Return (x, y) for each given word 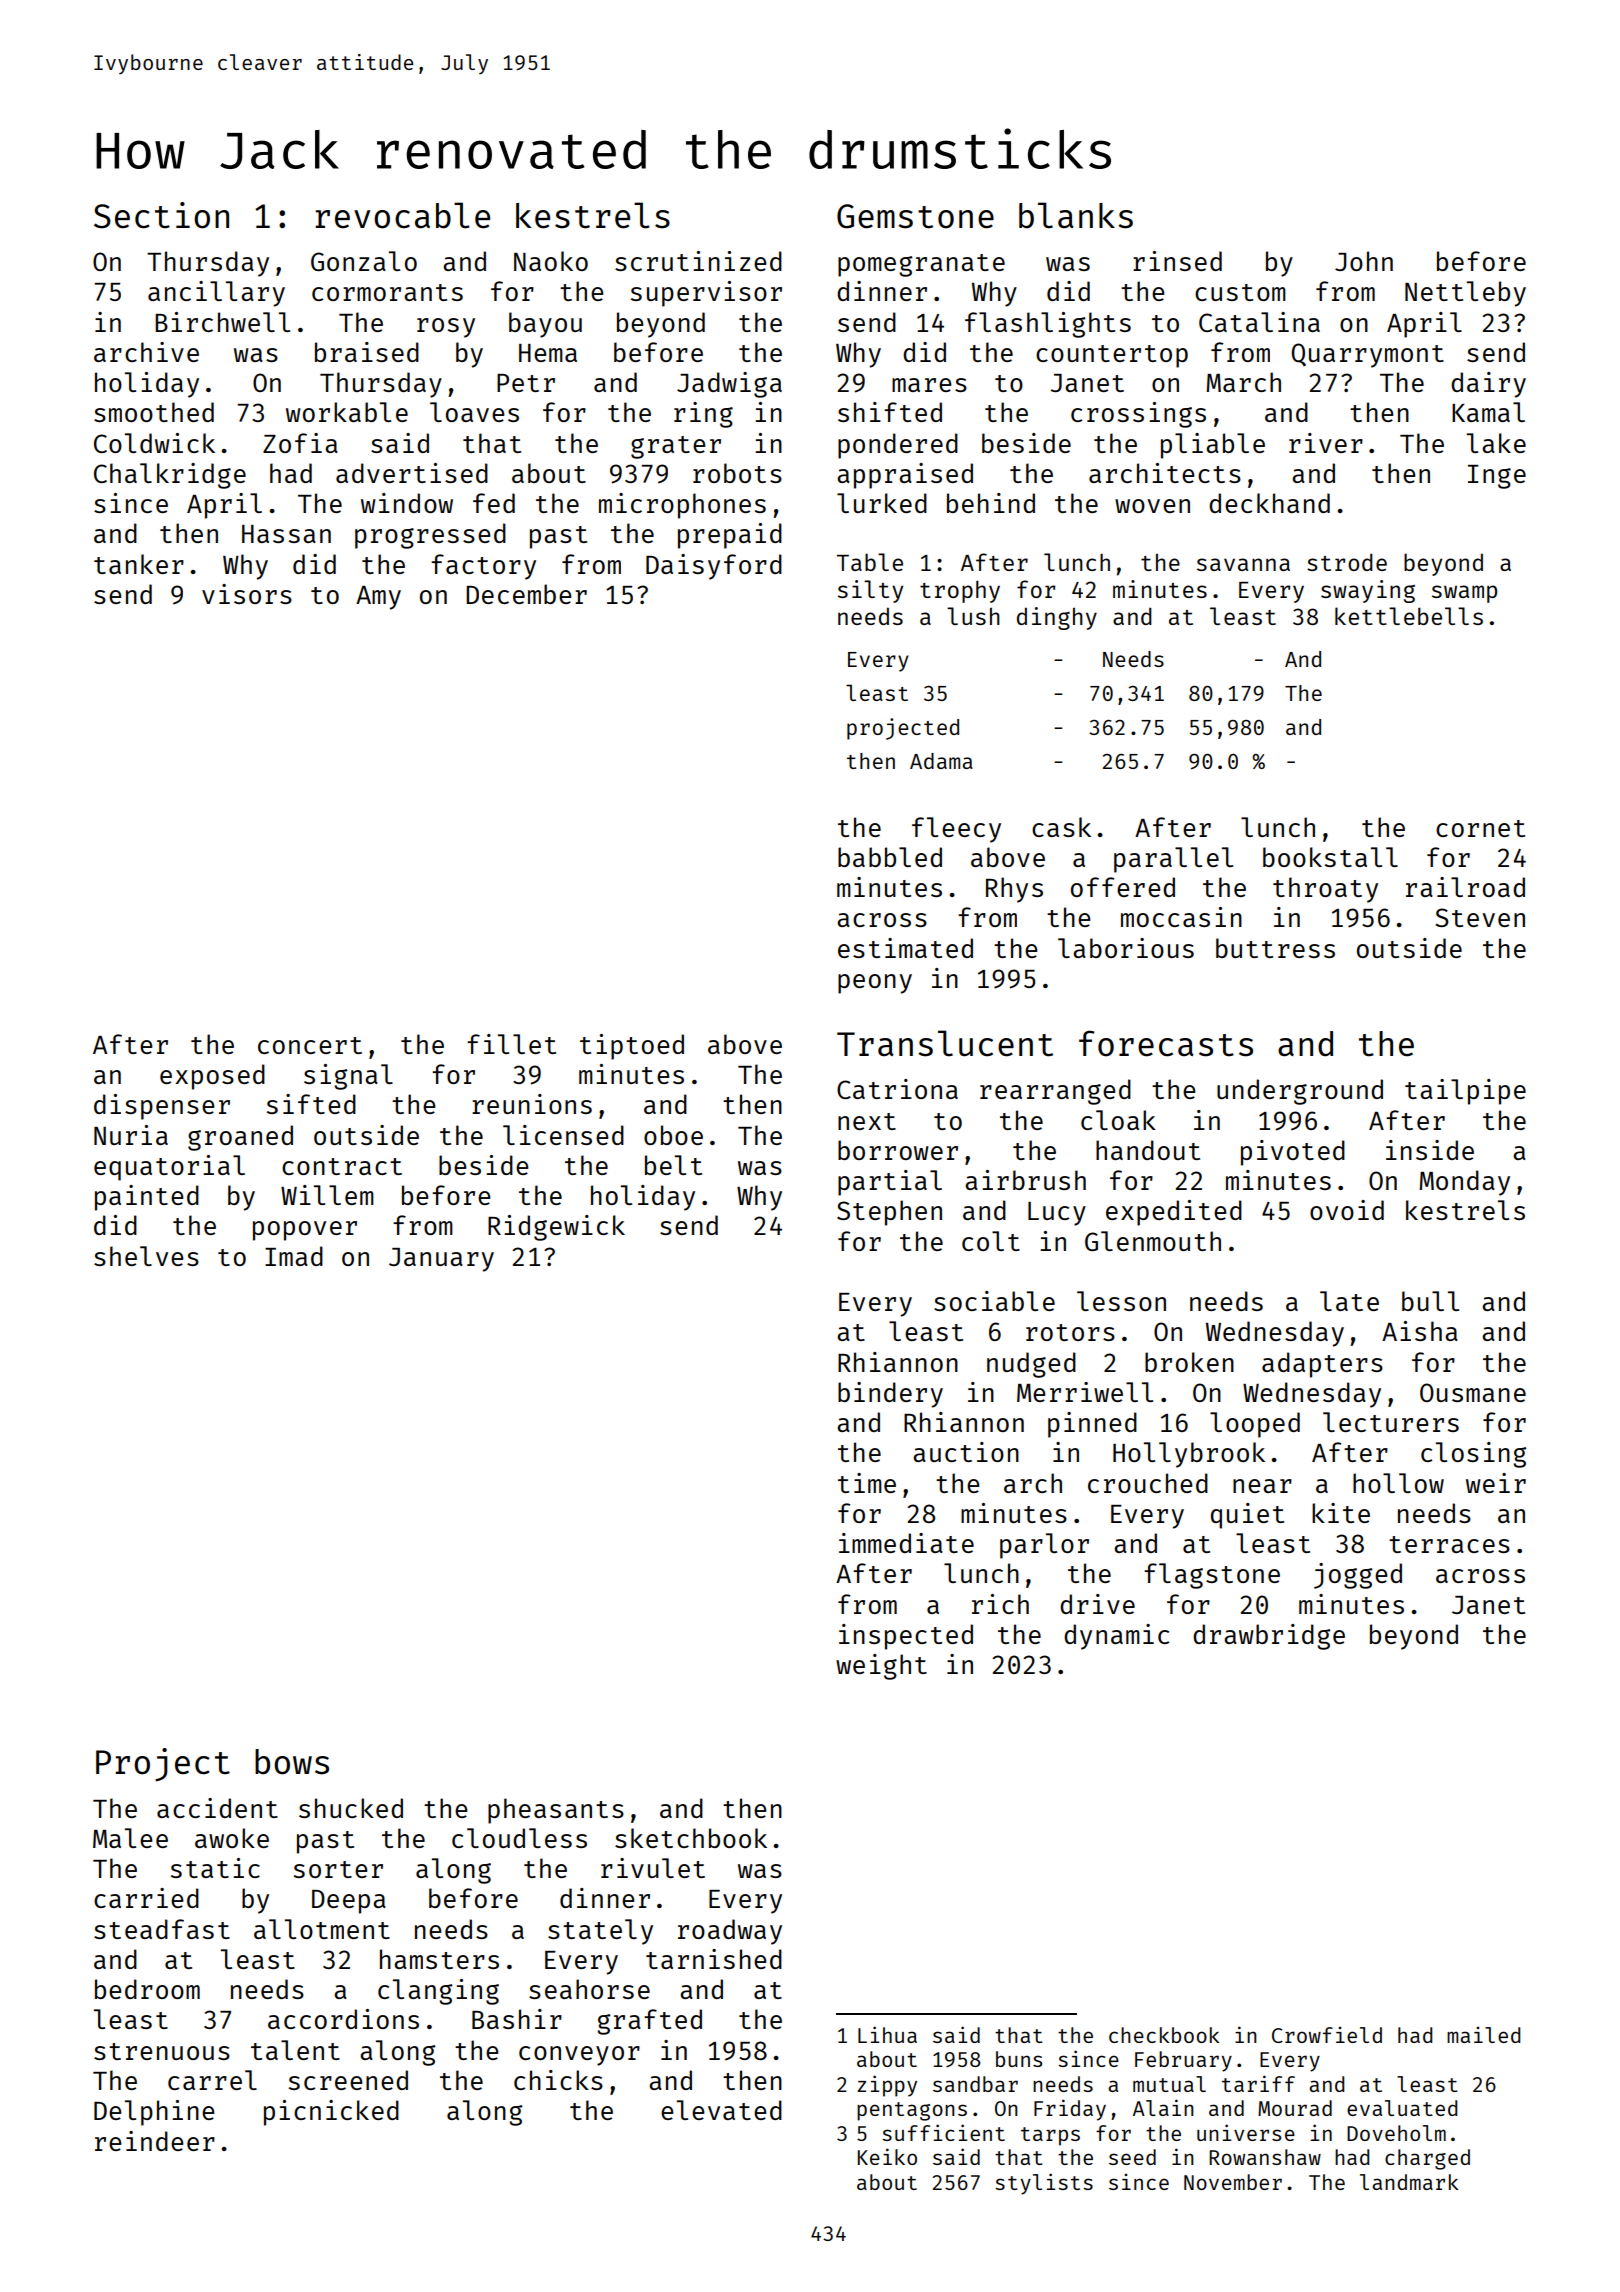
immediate (906, 1543)
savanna (1243, 564)
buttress (1275, 948)
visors (247, 594)
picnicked (331, 2113)
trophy (960, 592)
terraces (1449, 1544)
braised (367, 352)
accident (217, 1808)
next (867, 1121)
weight (881, 1667)
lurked (882, 503)
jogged (1358, 1576)
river (1326, 443)
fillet (511, 1044)
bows (292, 1762)
